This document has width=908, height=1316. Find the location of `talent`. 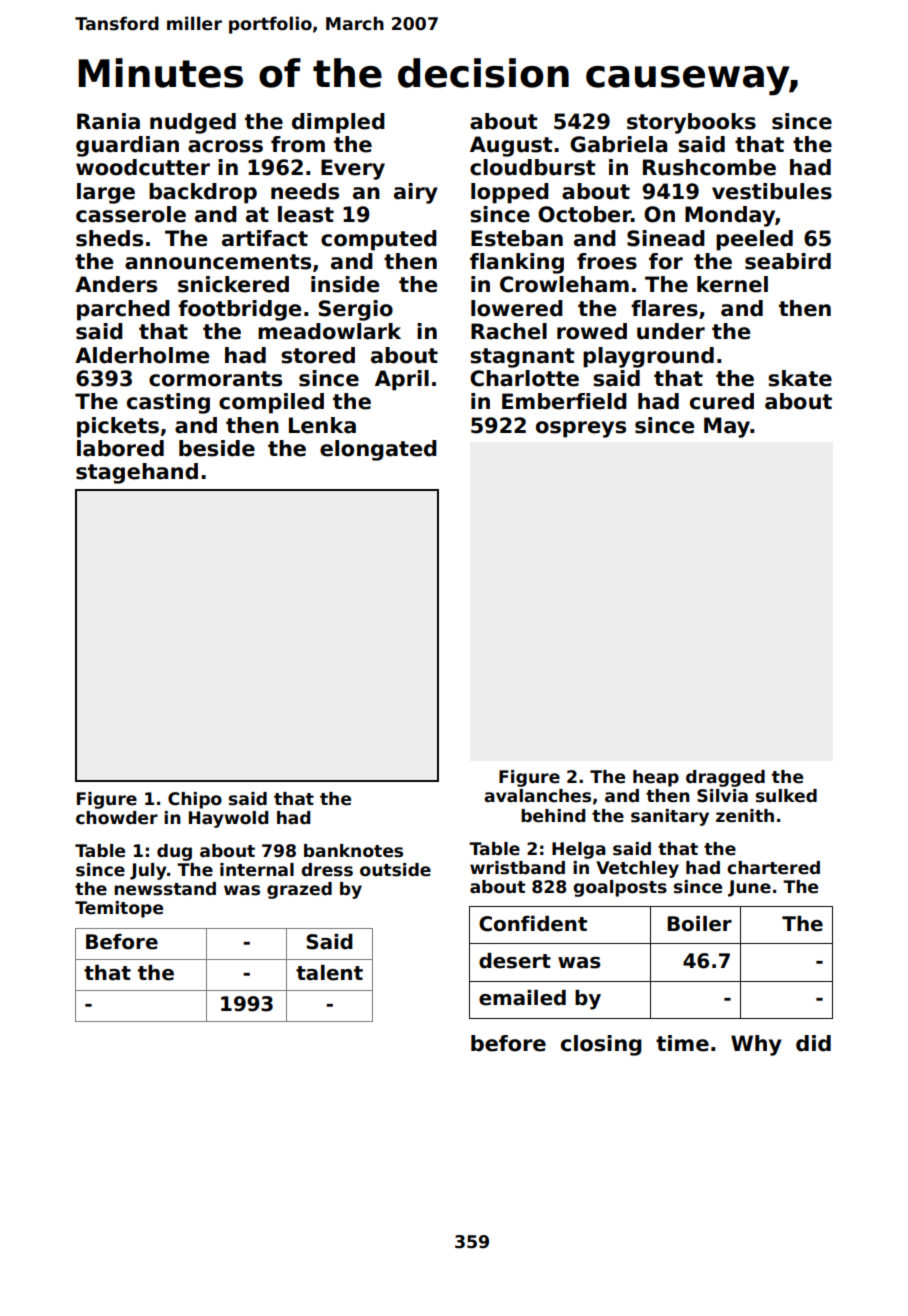

talent is located at coordinates (329, 973).
